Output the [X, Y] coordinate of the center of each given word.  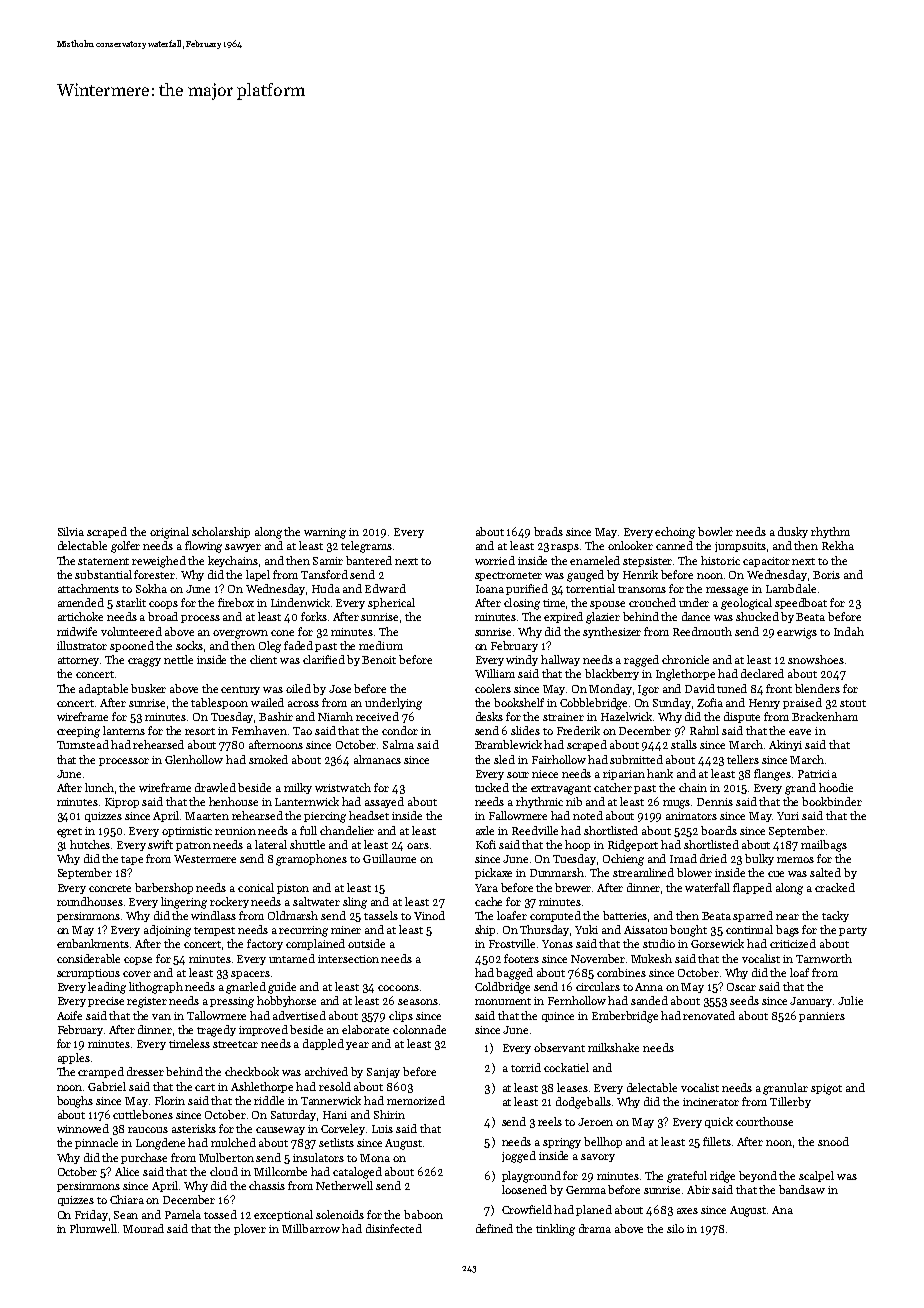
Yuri [788, 816]
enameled [595, 560]
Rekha [838, 545]
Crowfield [527, 1209]
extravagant [561, 790]
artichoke [80, 616]
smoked [268, 759]
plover [250, 1229]
